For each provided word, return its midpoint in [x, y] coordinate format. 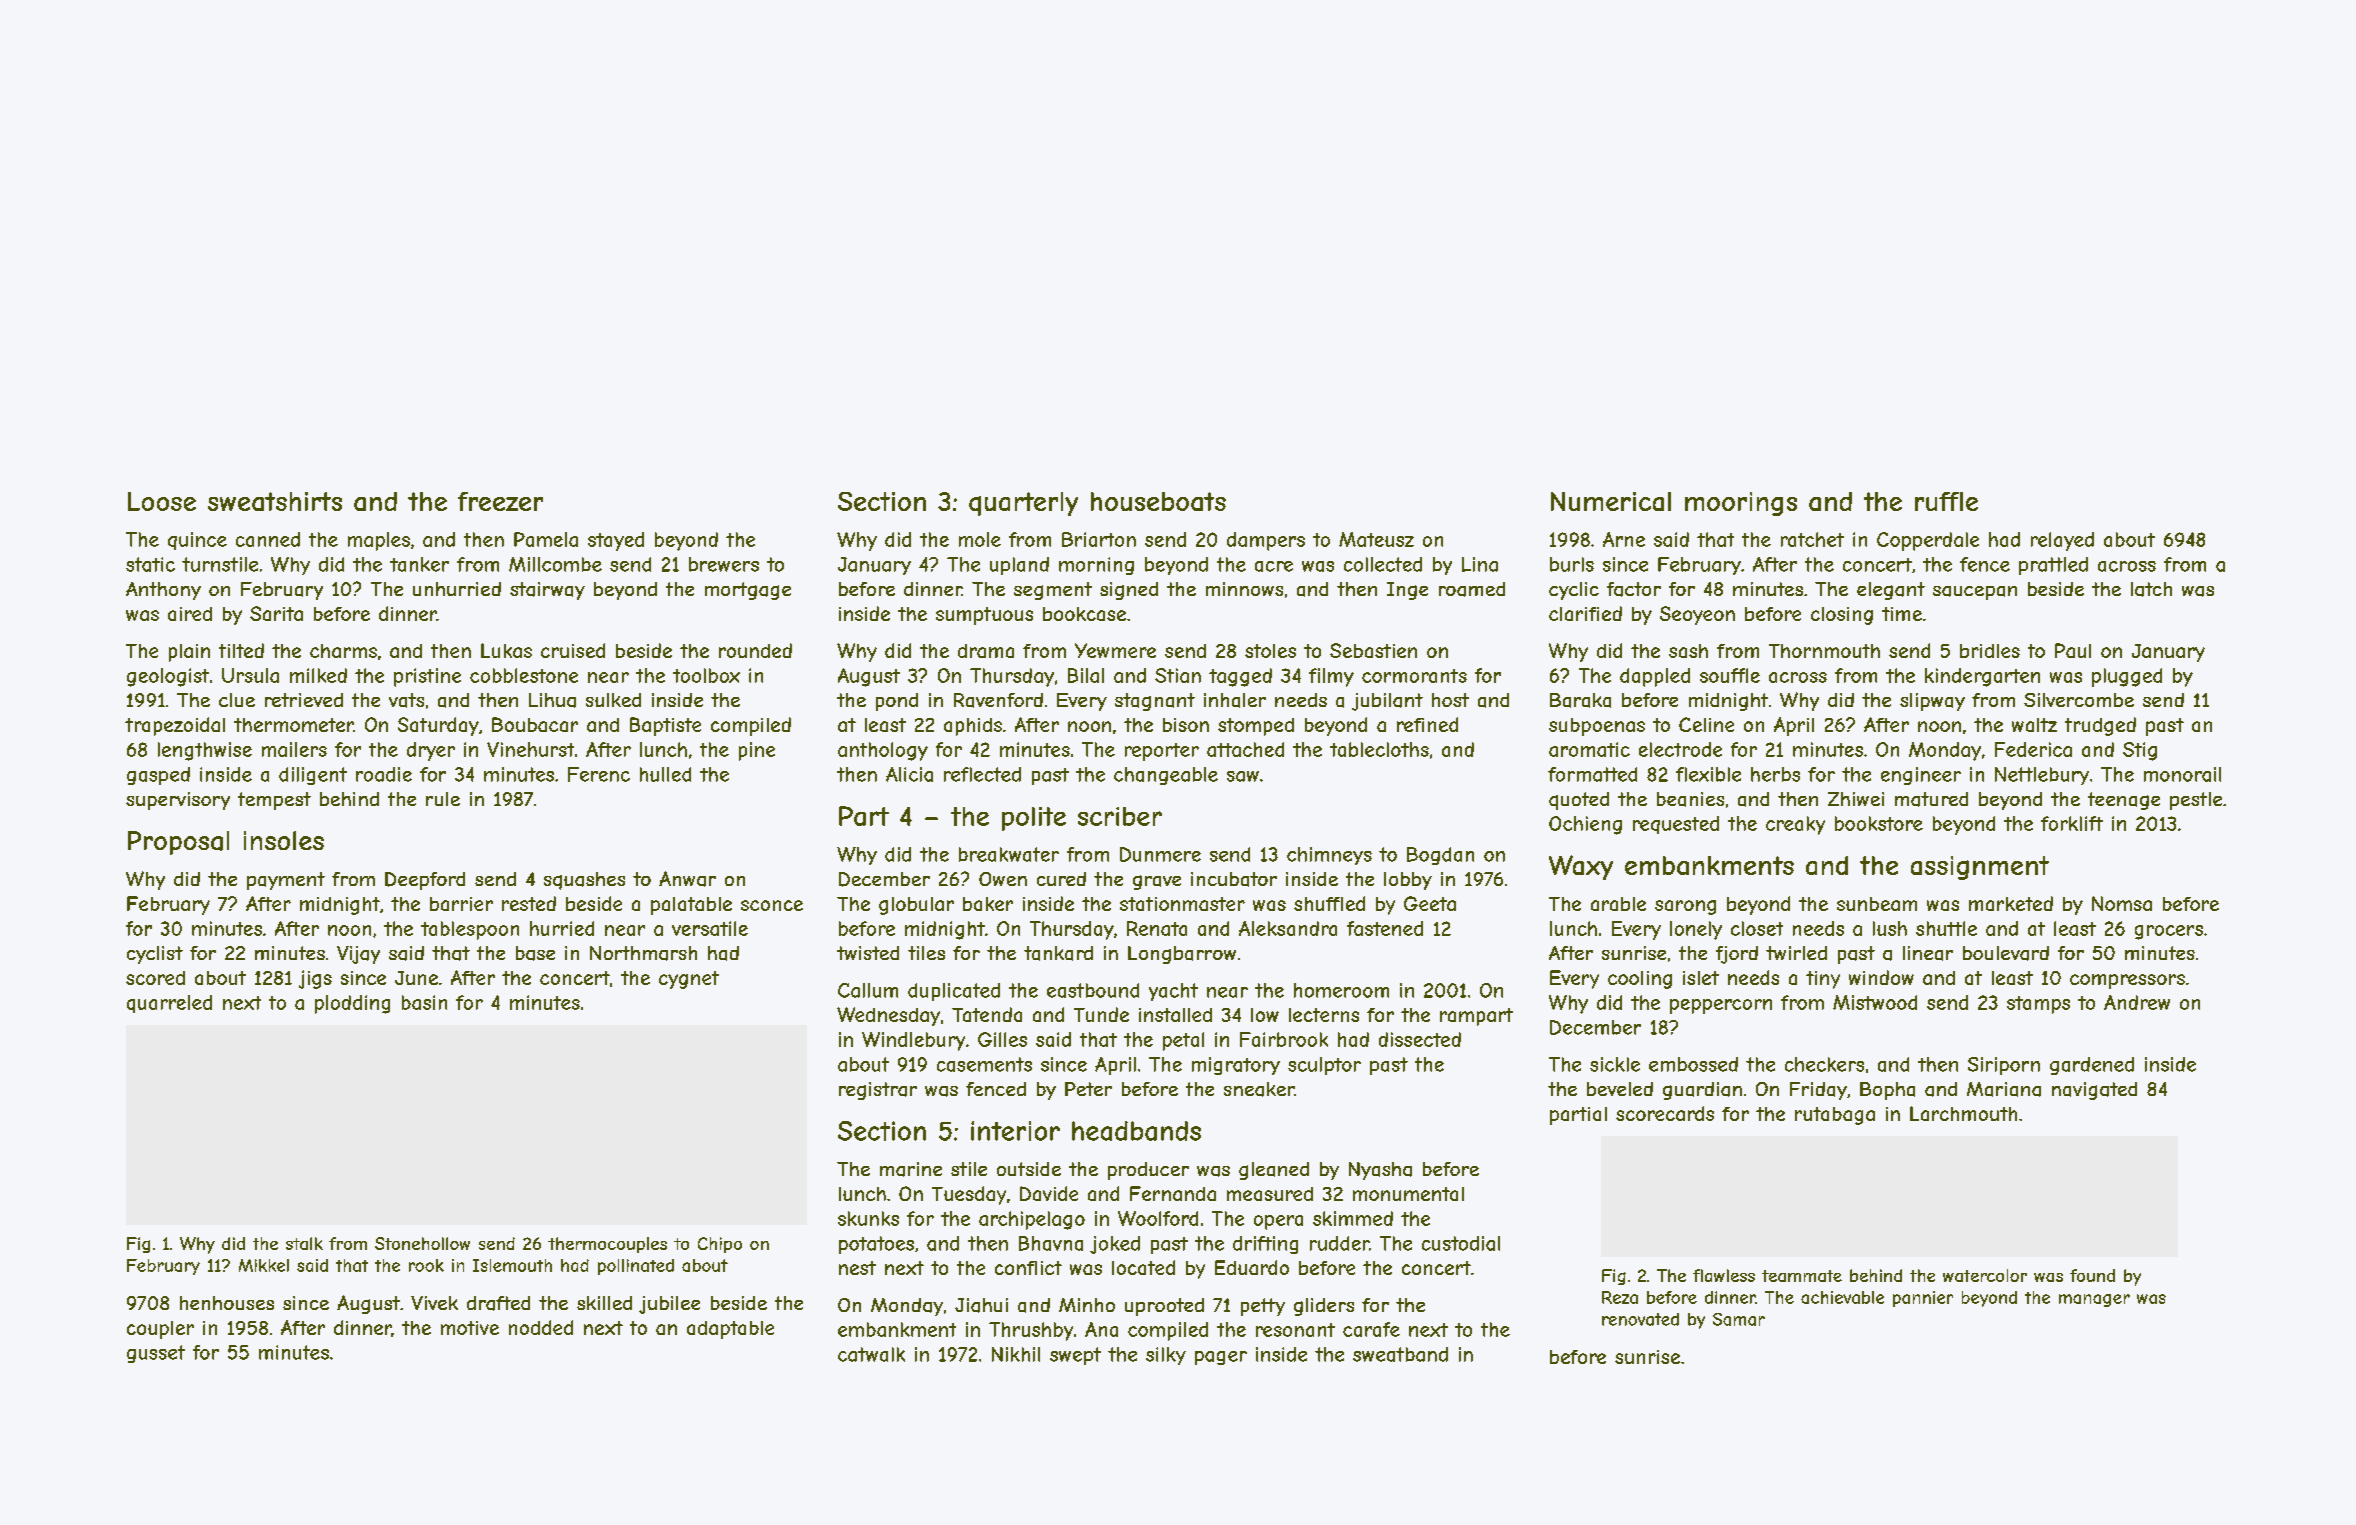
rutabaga [1835, 1116]
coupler [160, 1330]
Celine [1706, 724]
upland [1019, 566]
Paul [2073, 650]
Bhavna [1051, 1243]
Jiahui [981, 1305]
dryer [431, 751]
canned [268, 539]
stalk [304, 1243]
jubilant [1387, 702]
